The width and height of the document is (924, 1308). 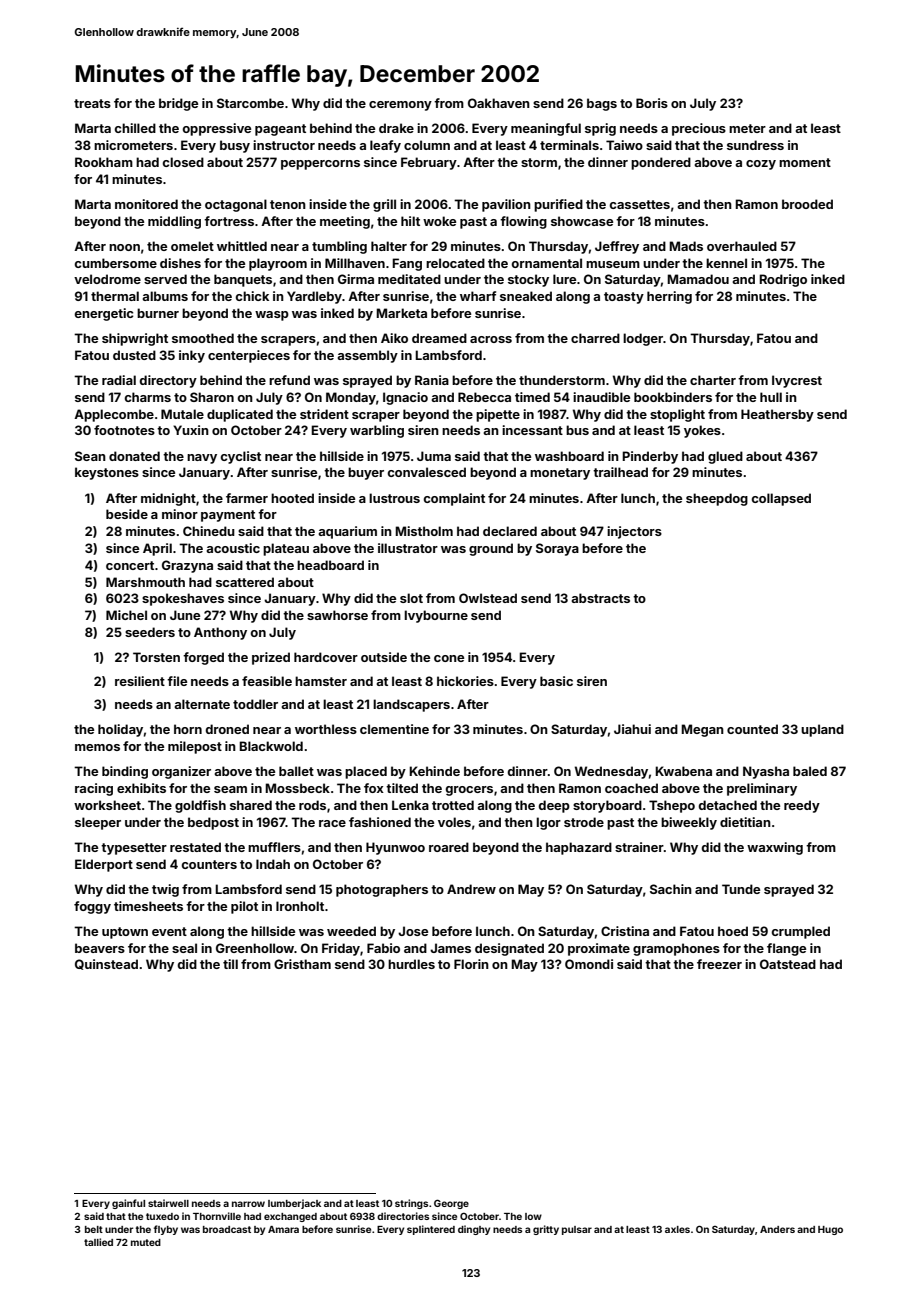 What do you see at coordinates (227, 1229) in the document?
I see `broadcast` at bounding box center [227, 1229].
